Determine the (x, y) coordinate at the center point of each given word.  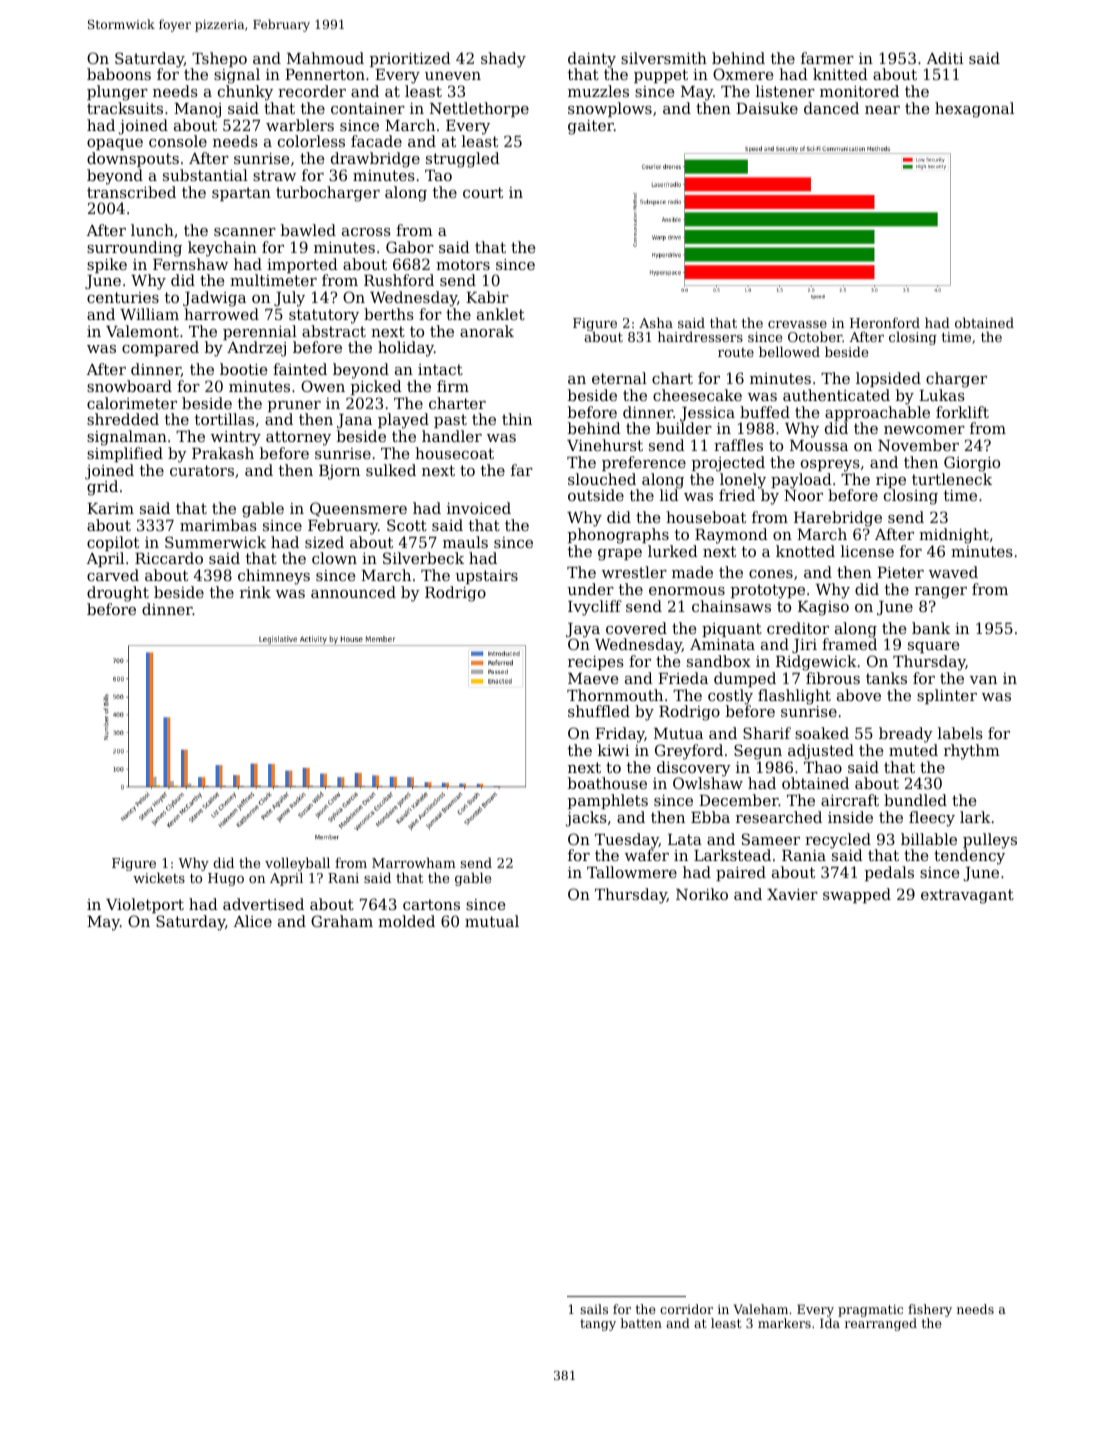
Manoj (197, 110)
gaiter (591, 127)
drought (118, 594)
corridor (686, 1309)
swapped (857, 895)
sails (594, 1309)
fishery (930, 1310)
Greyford (689, 752)
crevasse (797, 324)
